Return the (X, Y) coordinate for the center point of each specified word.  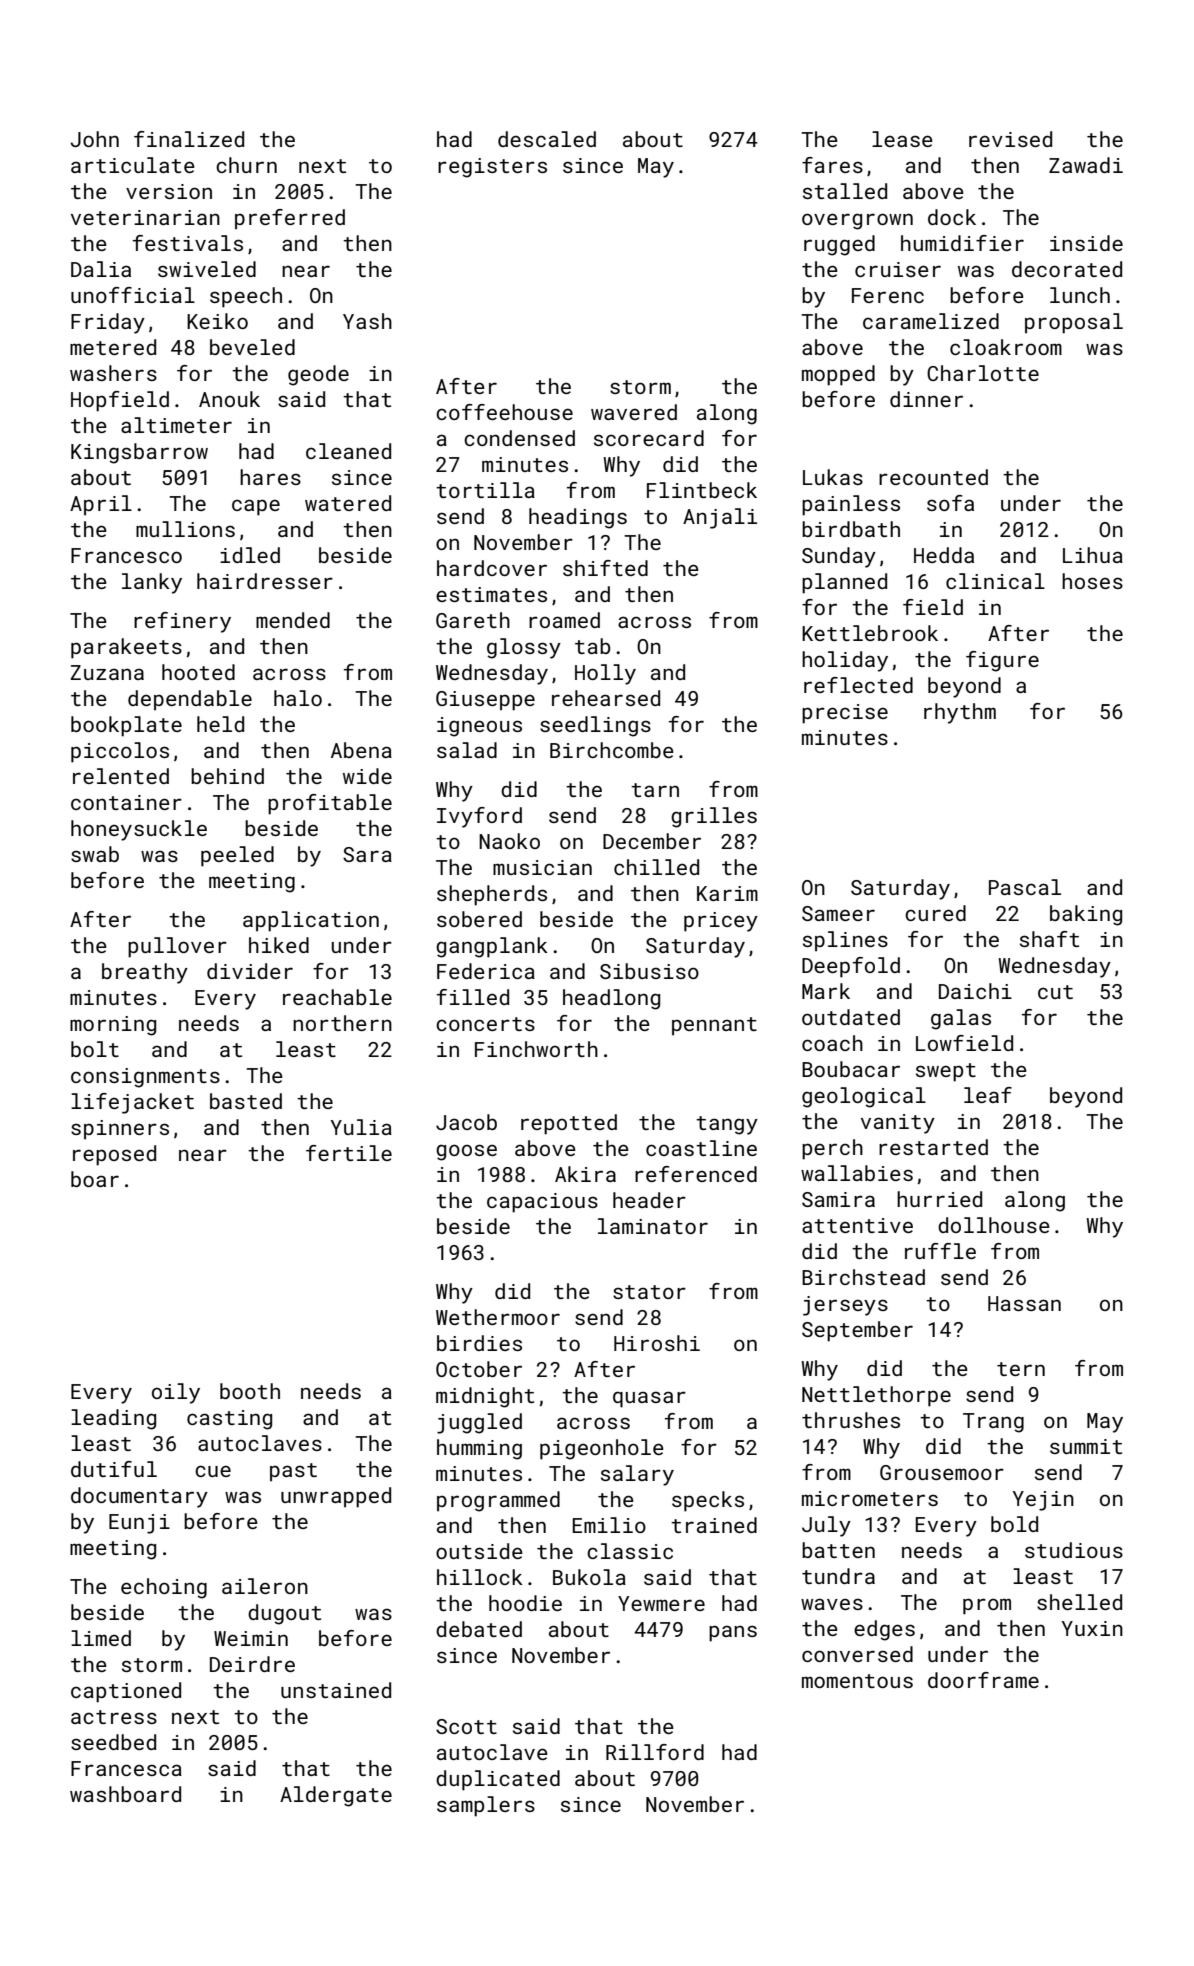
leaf (988, 1095)
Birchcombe (612, 750)
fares (832, 165)
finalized (189, 139)
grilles (714, 817)
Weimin (251, 1638)
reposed (114, 1155)
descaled (547, 139)
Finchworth (536, 1049)
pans (733, 1633)
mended (293, 620)
